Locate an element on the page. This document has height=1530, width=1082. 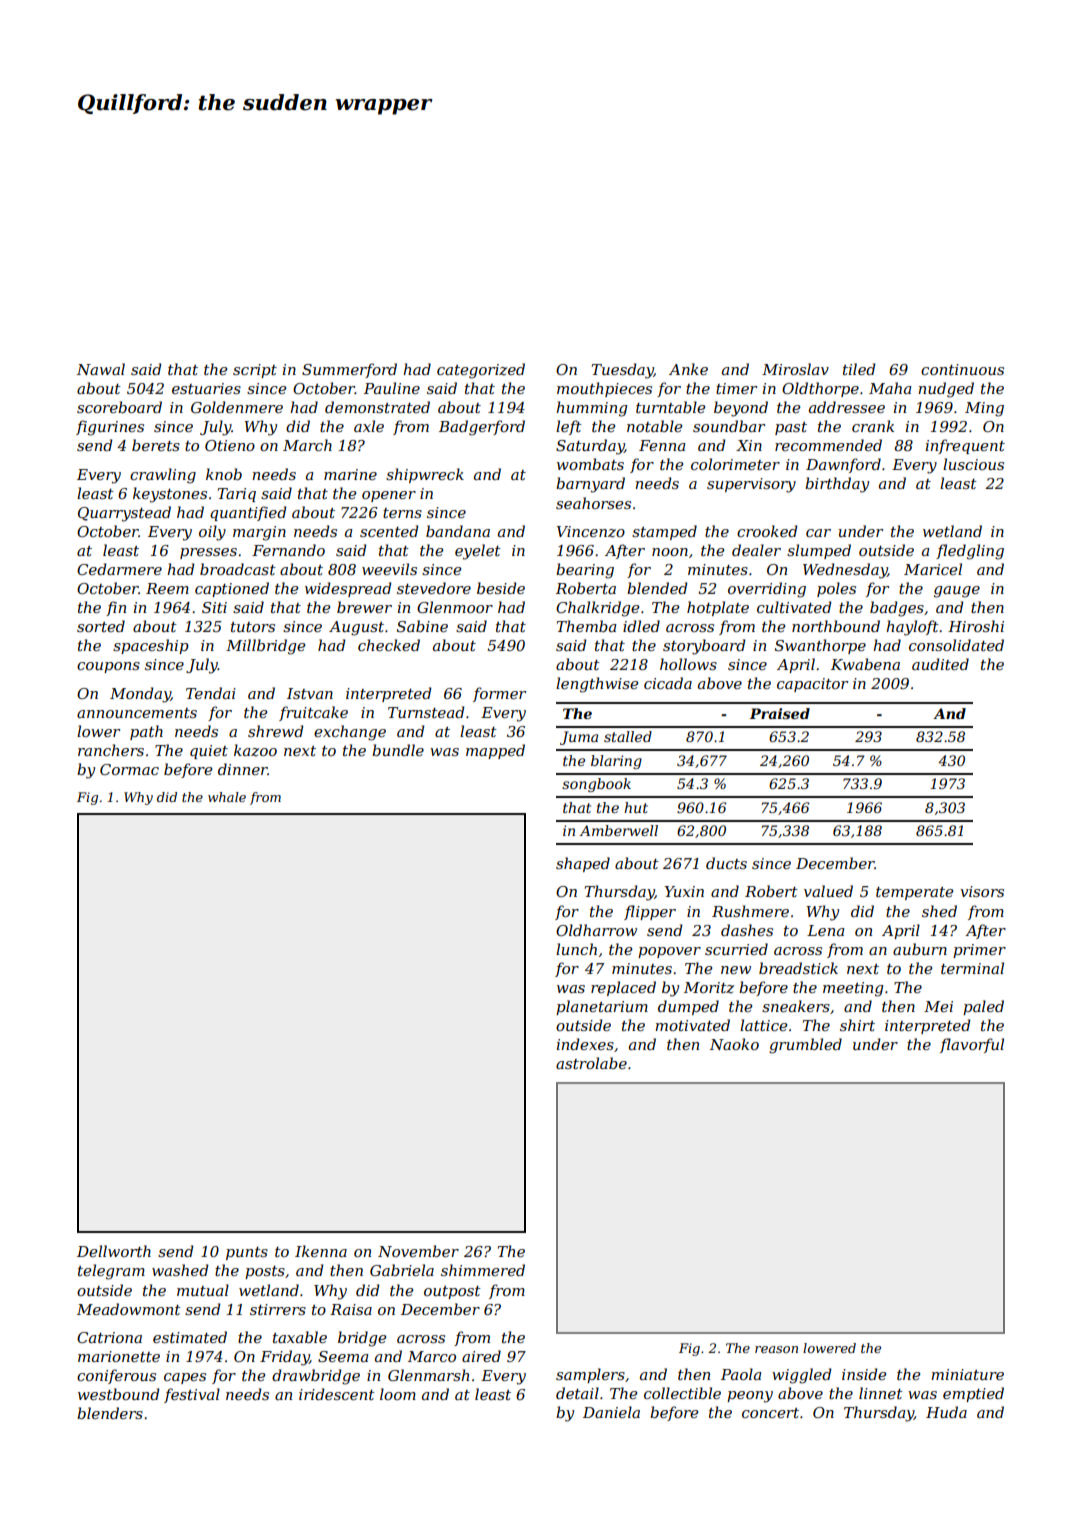
planetarium is located at coordinates (602, 1007).
